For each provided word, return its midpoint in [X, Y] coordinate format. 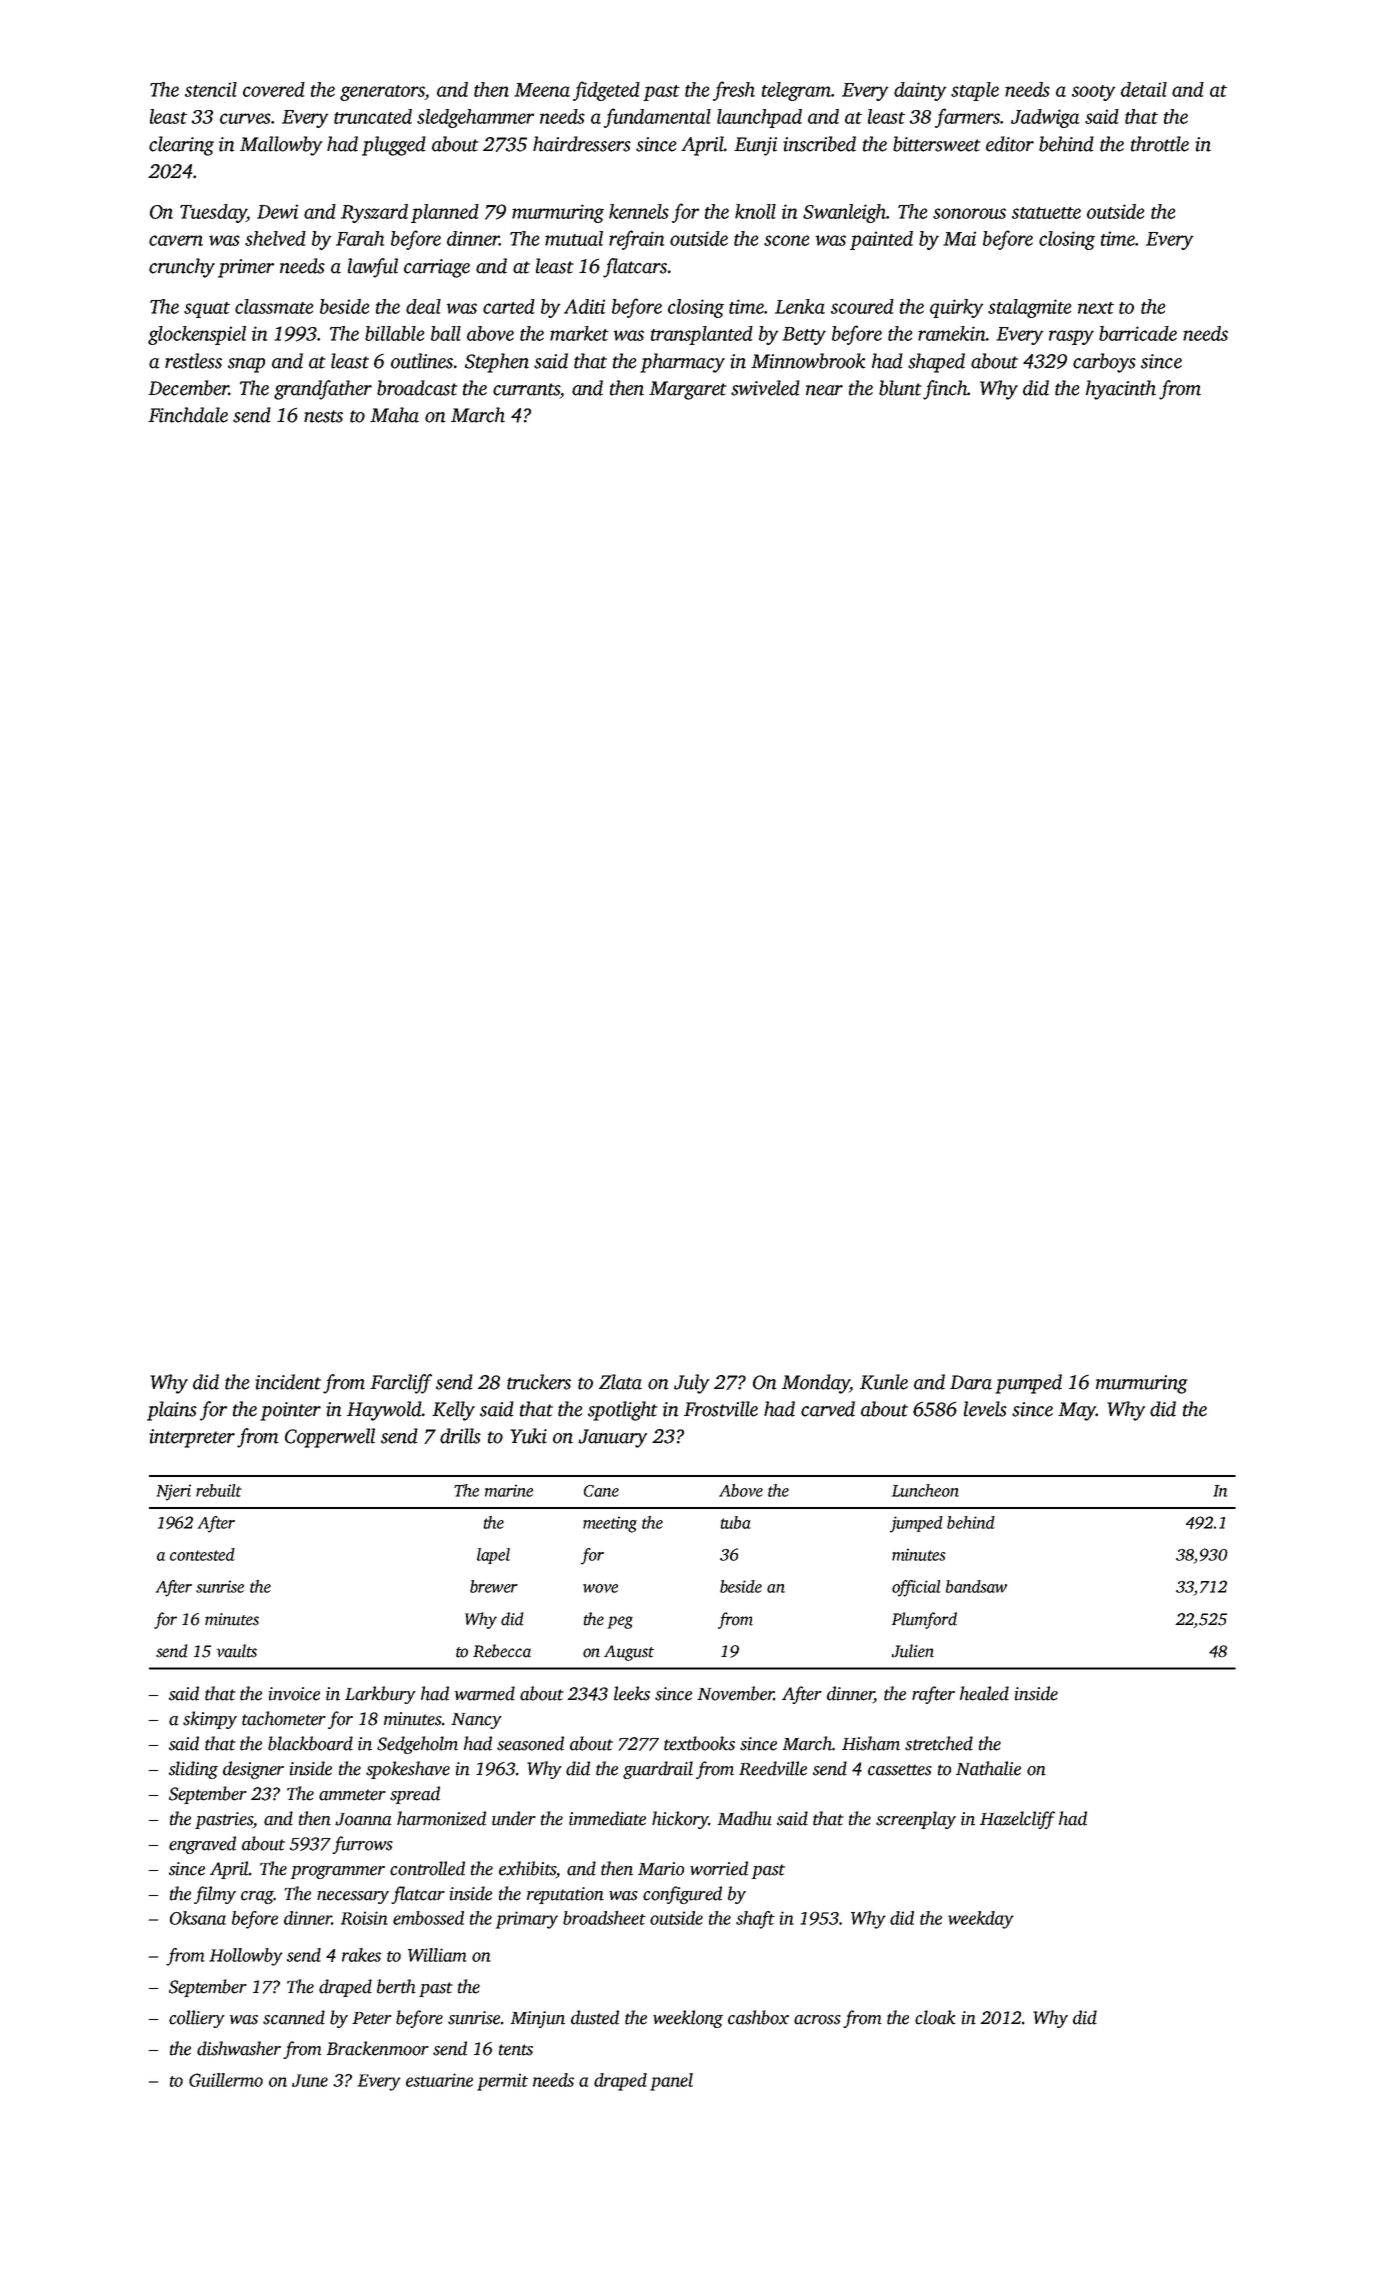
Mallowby [281, 146]
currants [526, 389]
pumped [1028, 1384]
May [1077, 1411]
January [612, 1438]
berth [396, 1986]
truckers [539, 1382]
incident [288, 1382]
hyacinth [1121, 390]
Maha [394, 415]
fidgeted [606, 91]
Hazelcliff [1017, 1820]
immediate [607, 1818]
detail [1144, 89]
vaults [237, 1651]
